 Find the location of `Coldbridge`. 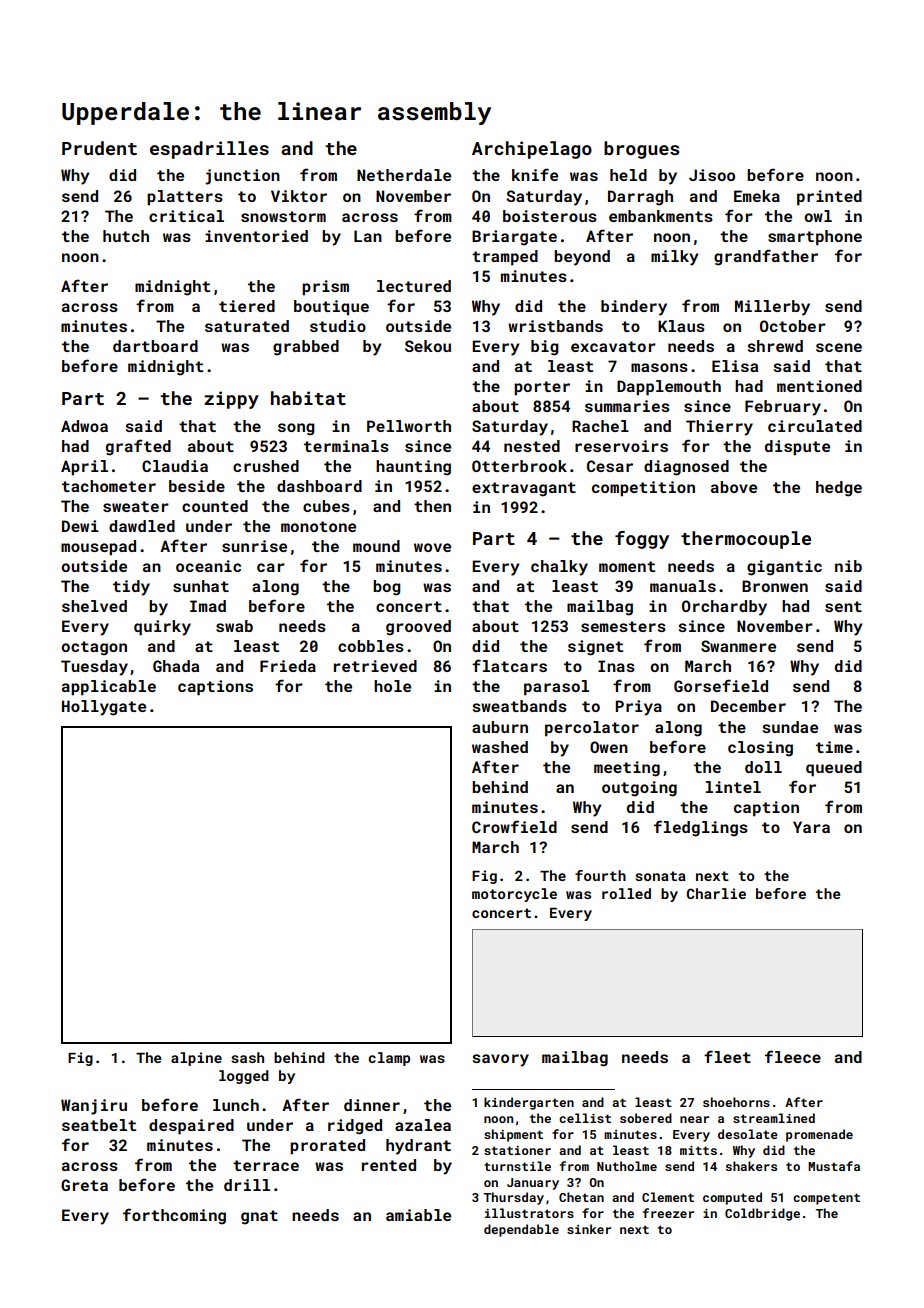

Coldbridge is located at coordinates (762, 1214).
